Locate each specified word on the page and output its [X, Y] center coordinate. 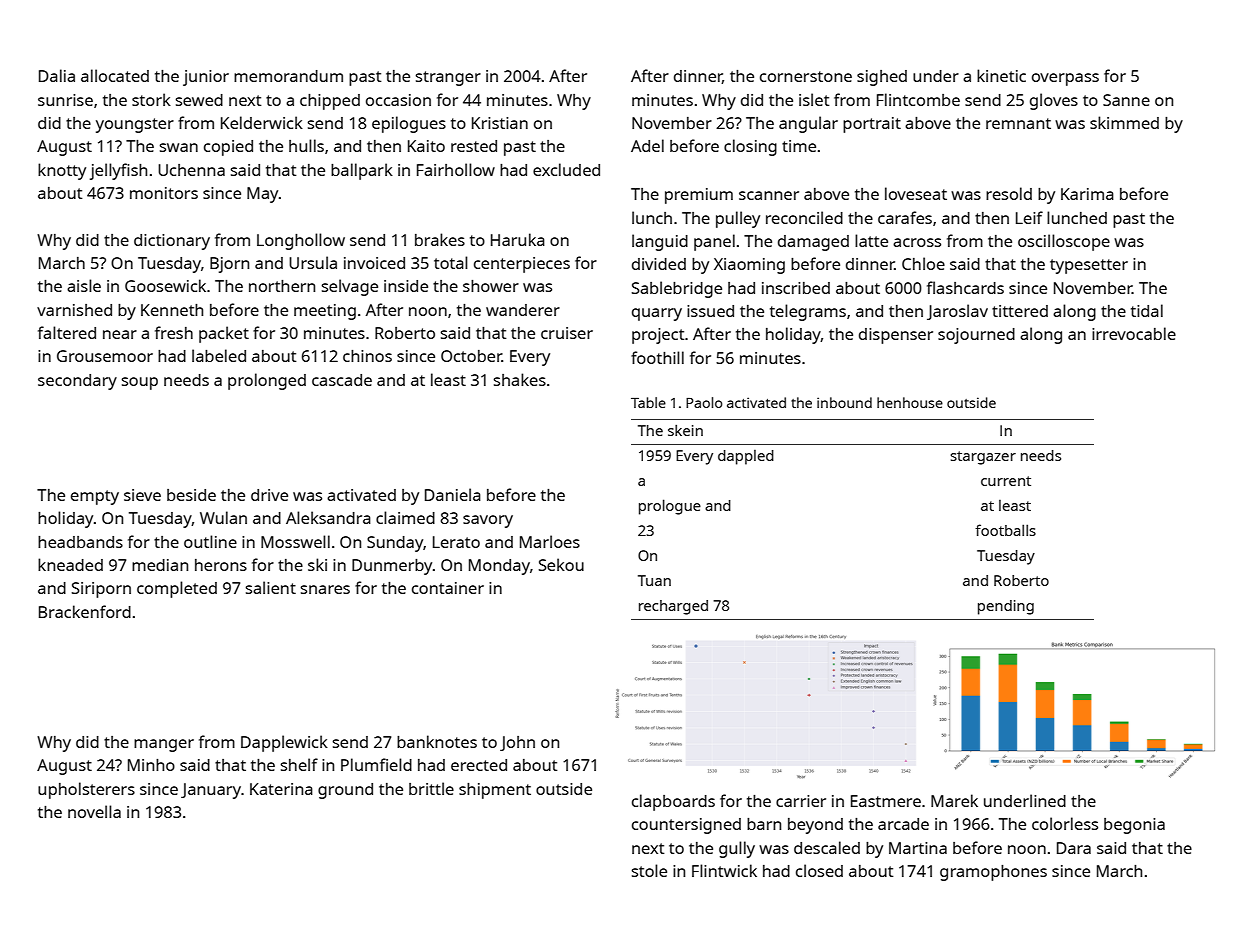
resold [1009, 193]
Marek [954, 800]
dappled [746, 457]
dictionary [172, 242]
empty [95, 497]
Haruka [518, 239]
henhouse [910, 402]
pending [1006, 607]
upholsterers [86, 790]
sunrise [65, 100]
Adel [647, 145]
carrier [801, 801]
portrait [872, 125]
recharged [673, 607]
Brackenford [85, 611]
